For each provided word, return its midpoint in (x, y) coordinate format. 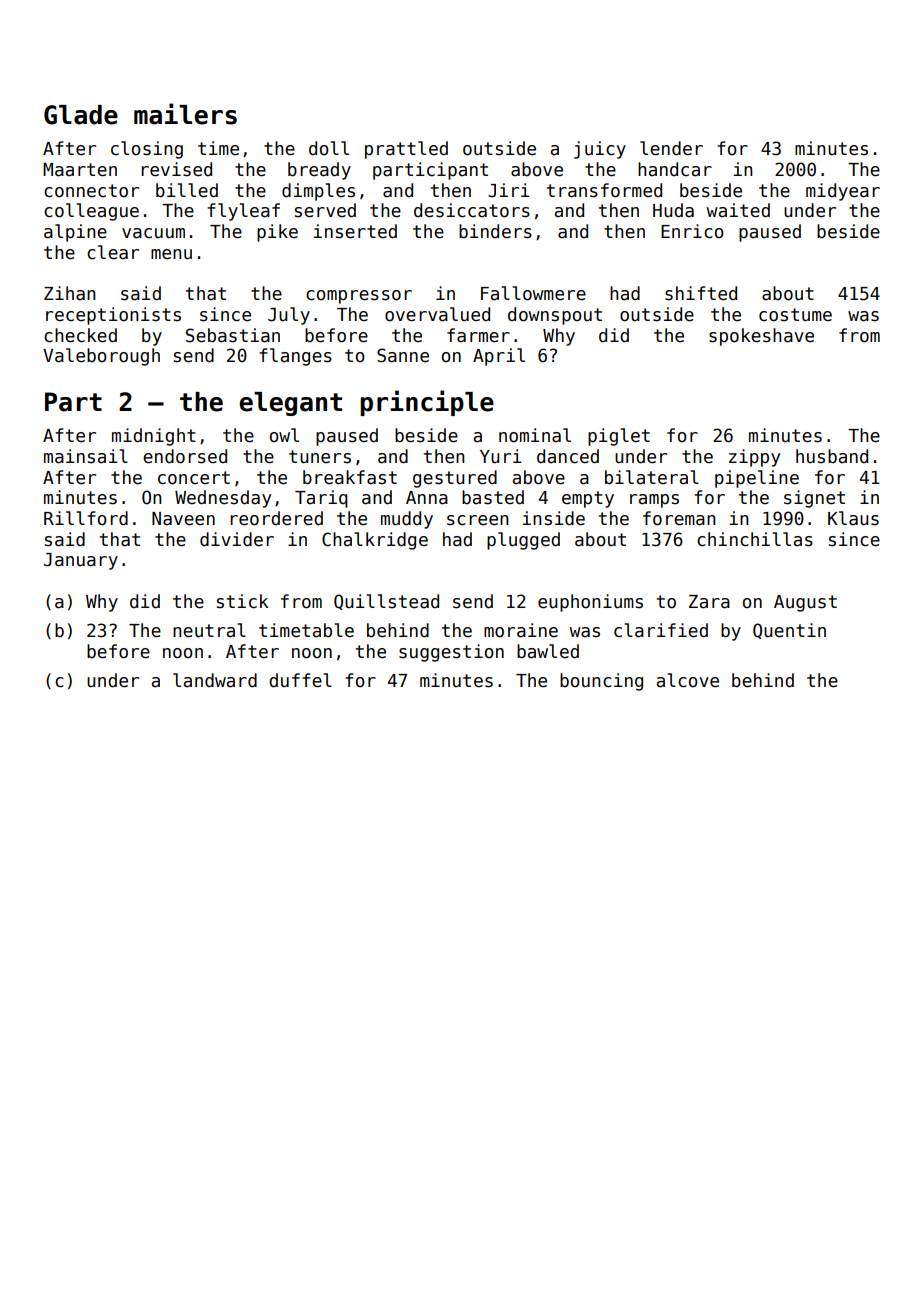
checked (80, 335)
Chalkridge (375, 541)
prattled (406, 150)
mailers (185, 114)
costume (795, 315)
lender (671, 148)
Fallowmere (533, 293)
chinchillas (755, 539)
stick (242, 601)
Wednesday (223, 499)
